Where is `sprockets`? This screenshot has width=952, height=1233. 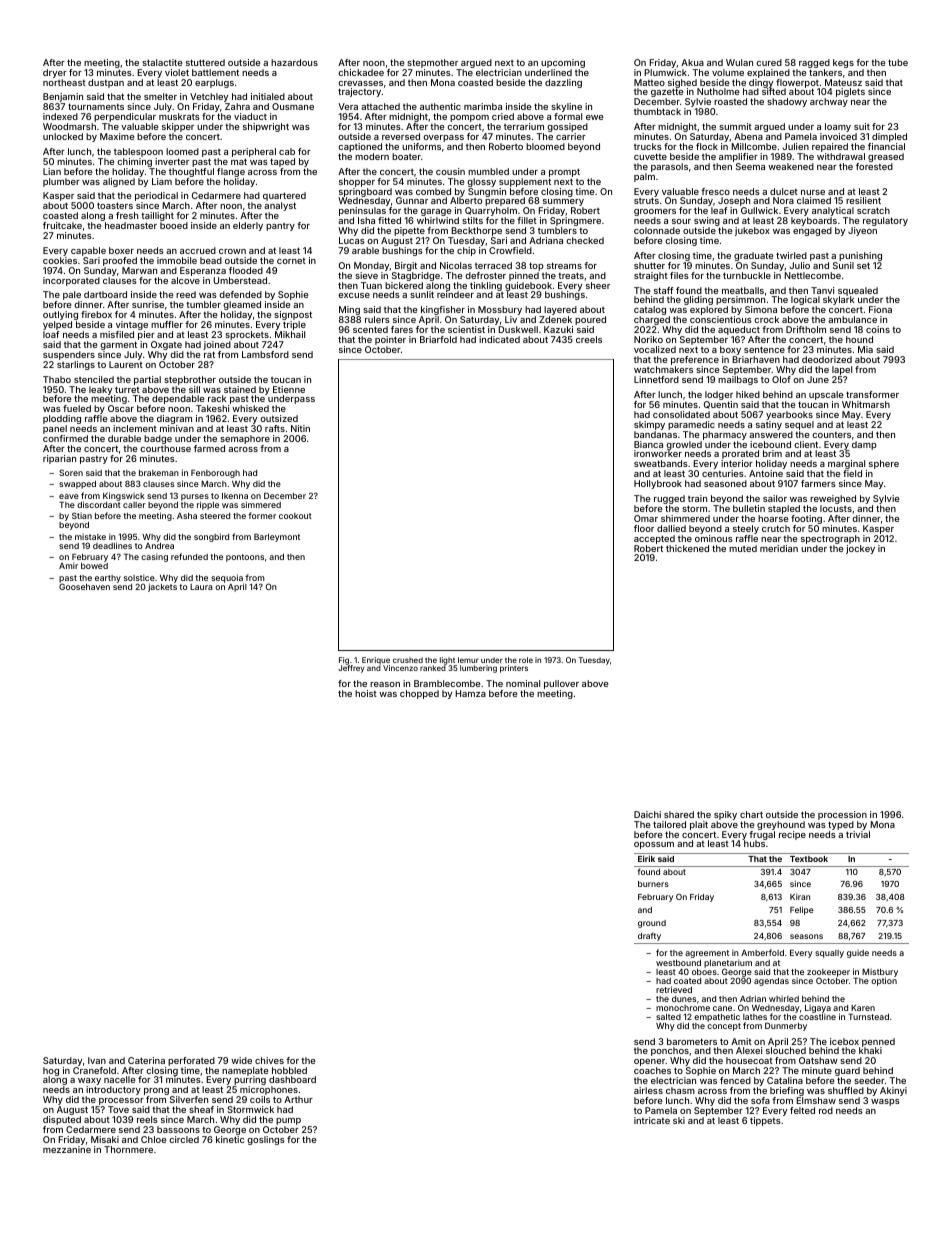 sprockets is located at coordinates (247, 335).
